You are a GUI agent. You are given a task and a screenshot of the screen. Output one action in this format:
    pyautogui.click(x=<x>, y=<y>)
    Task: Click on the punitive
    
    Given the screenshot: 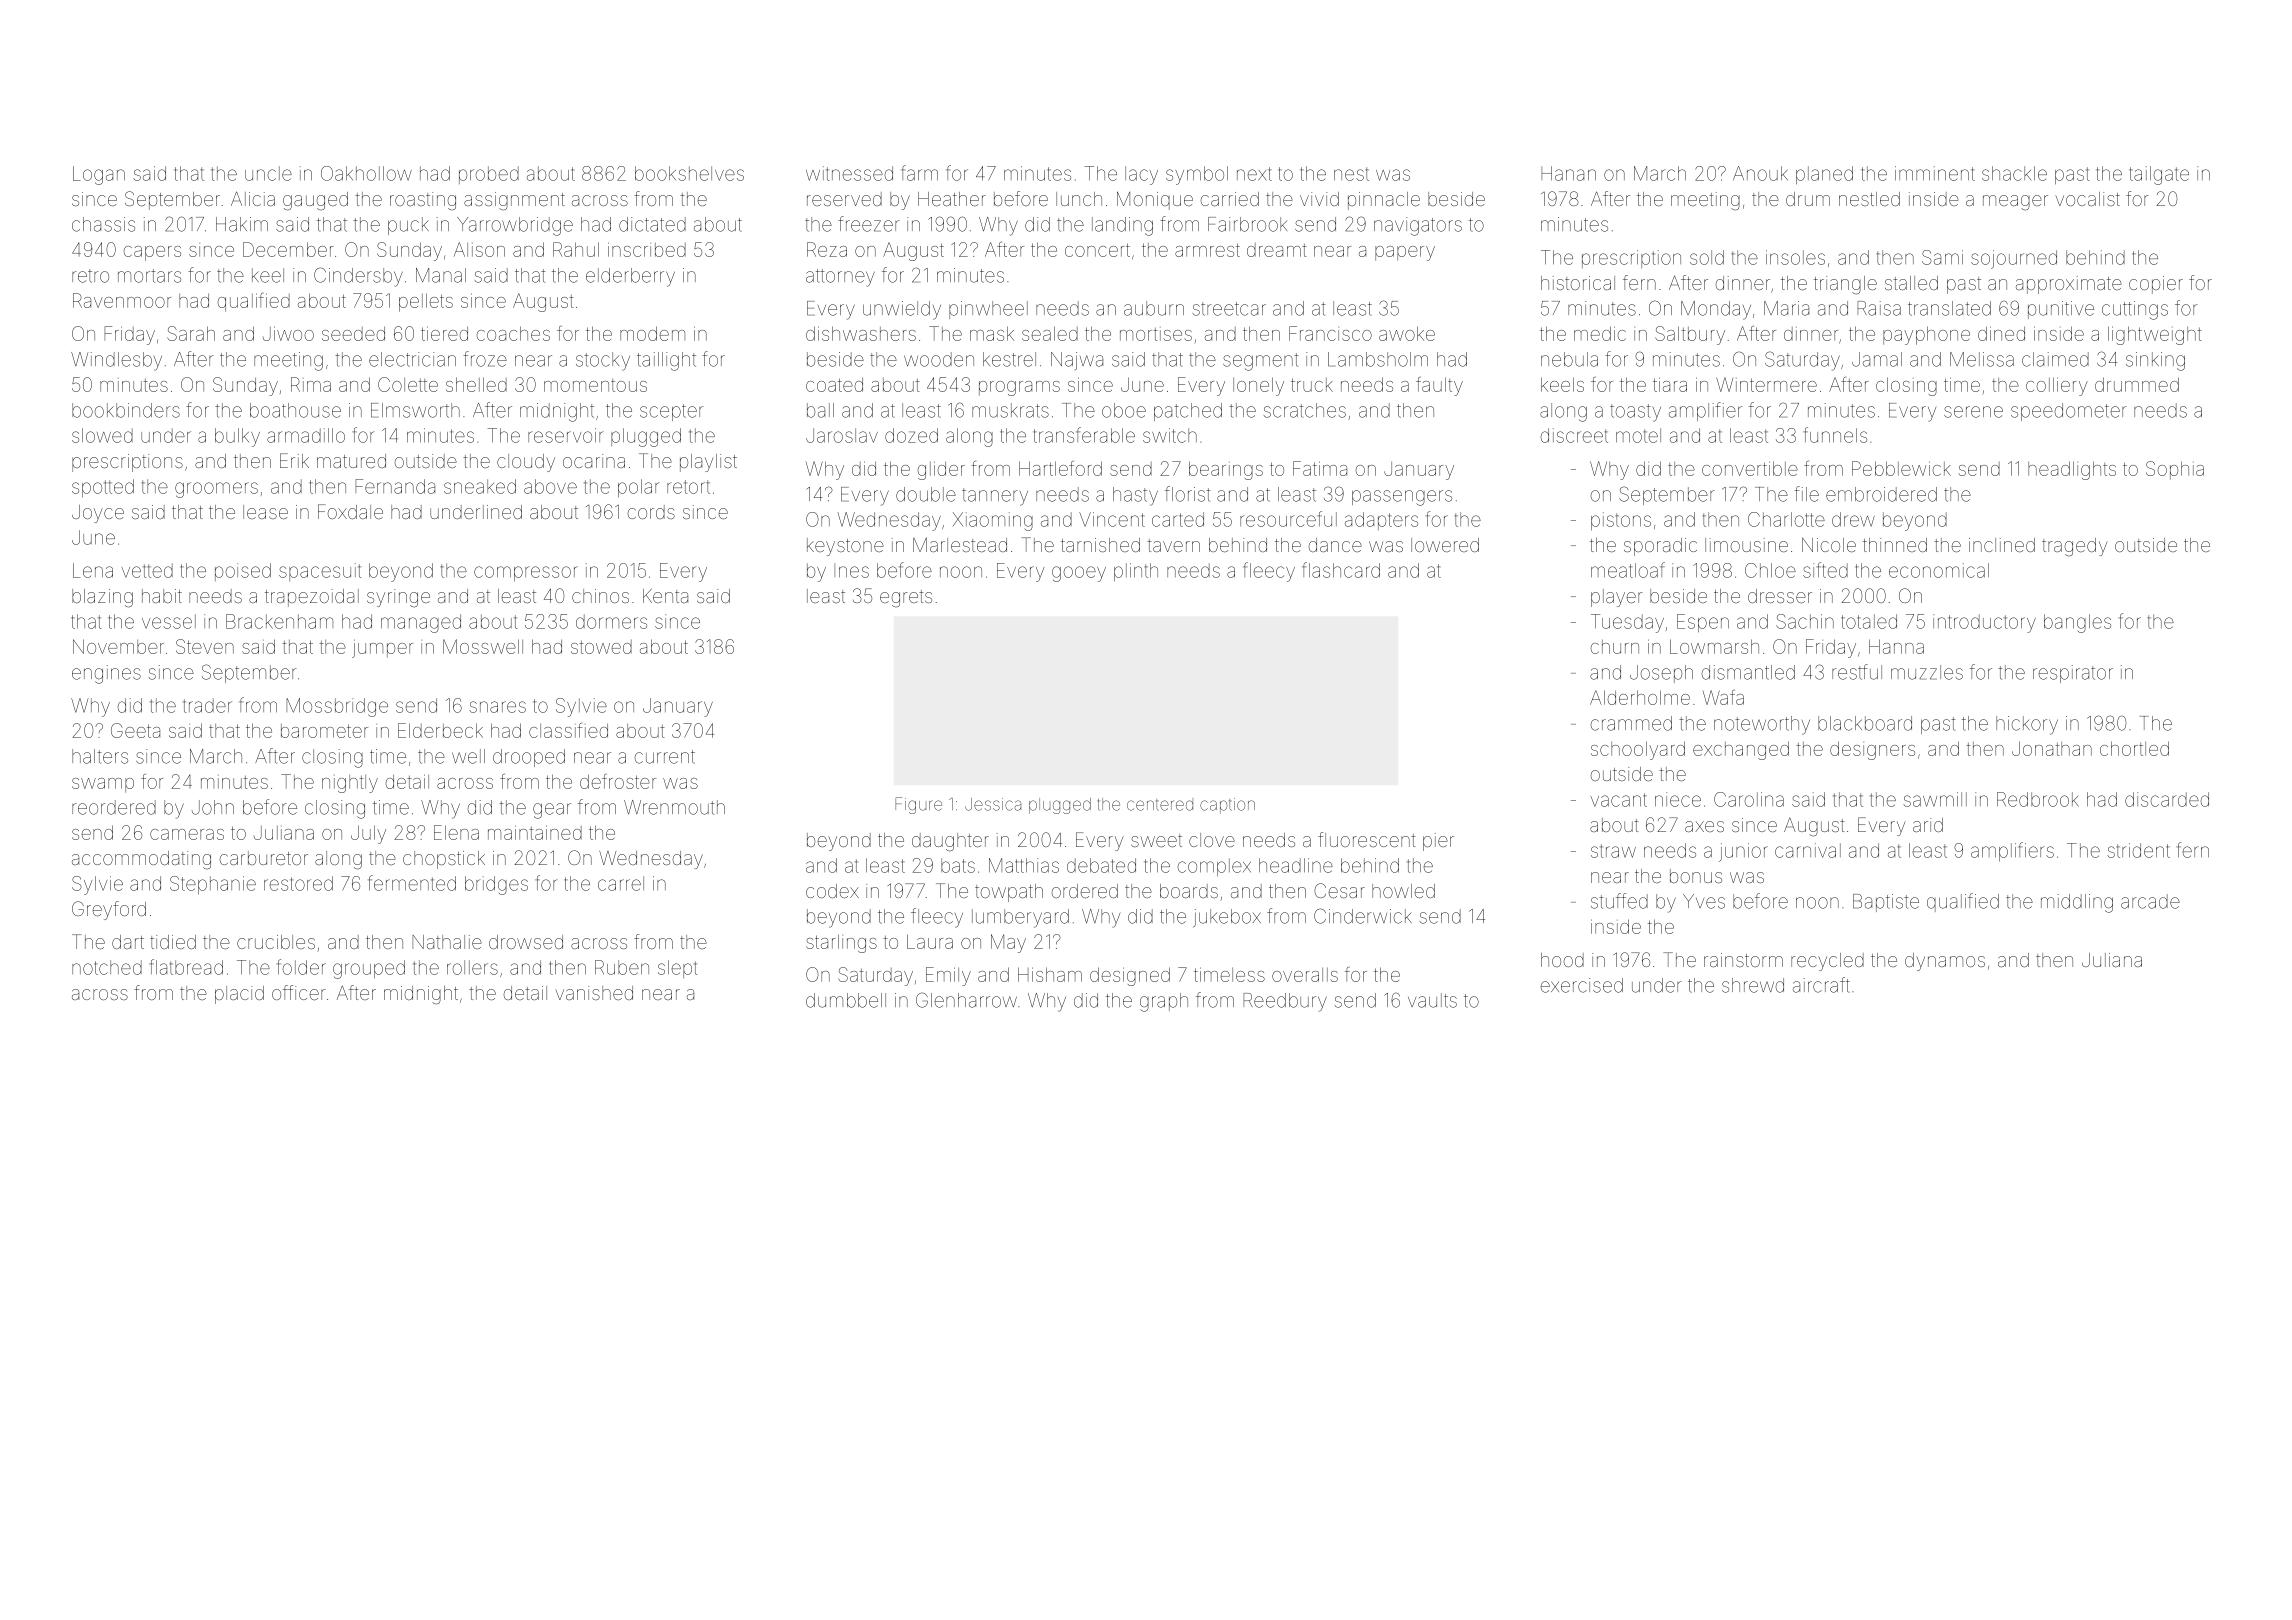 What is the action you would take?
    pyautogui.click(x=2061, y=310)
